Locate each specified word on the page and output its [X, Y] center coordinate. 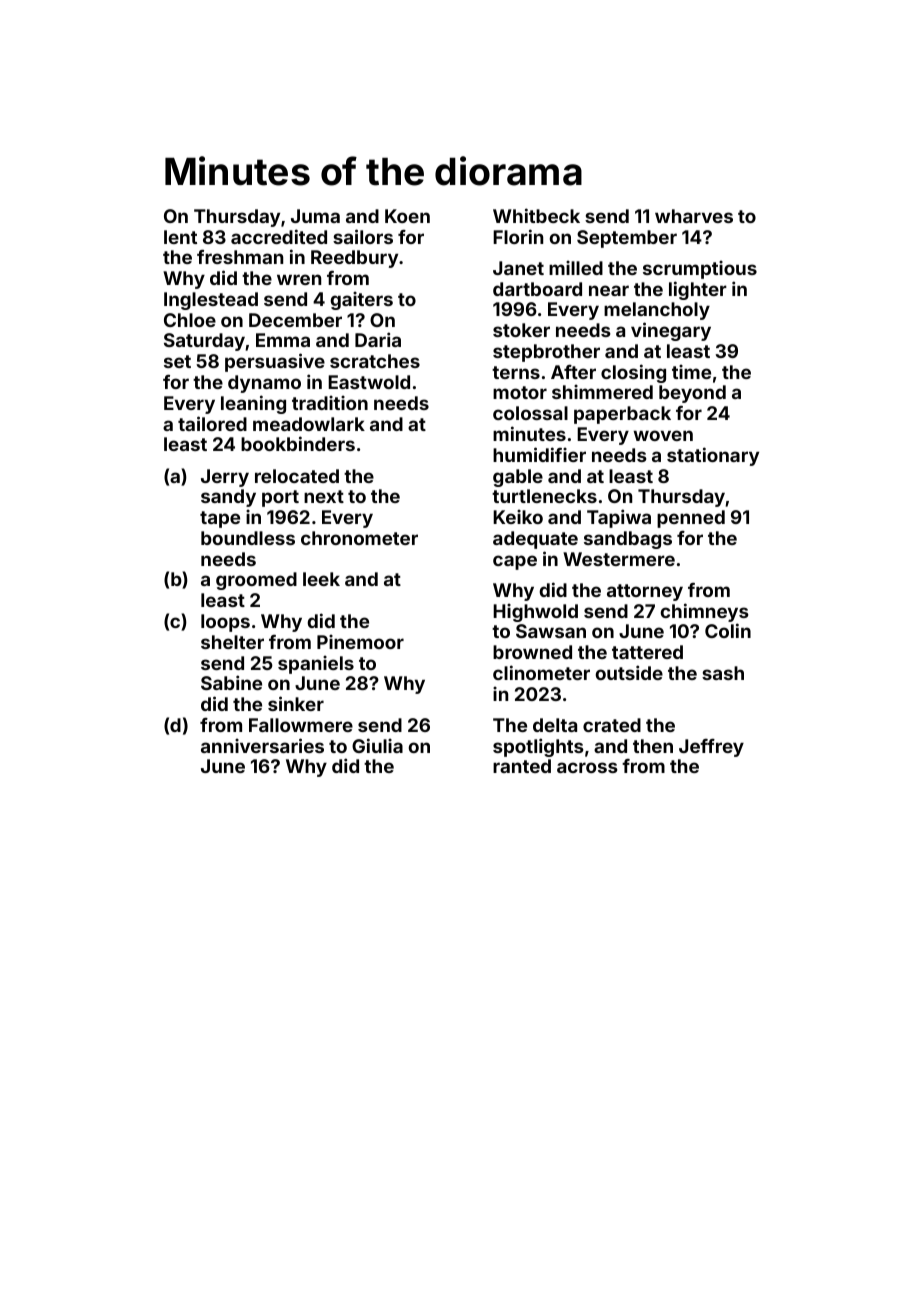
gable [518, 478]
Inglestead [211, 301]
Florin [518, 236]
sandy [228, 498]
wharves [694, 216]
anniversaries [262, 745]
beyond [692, 394]
